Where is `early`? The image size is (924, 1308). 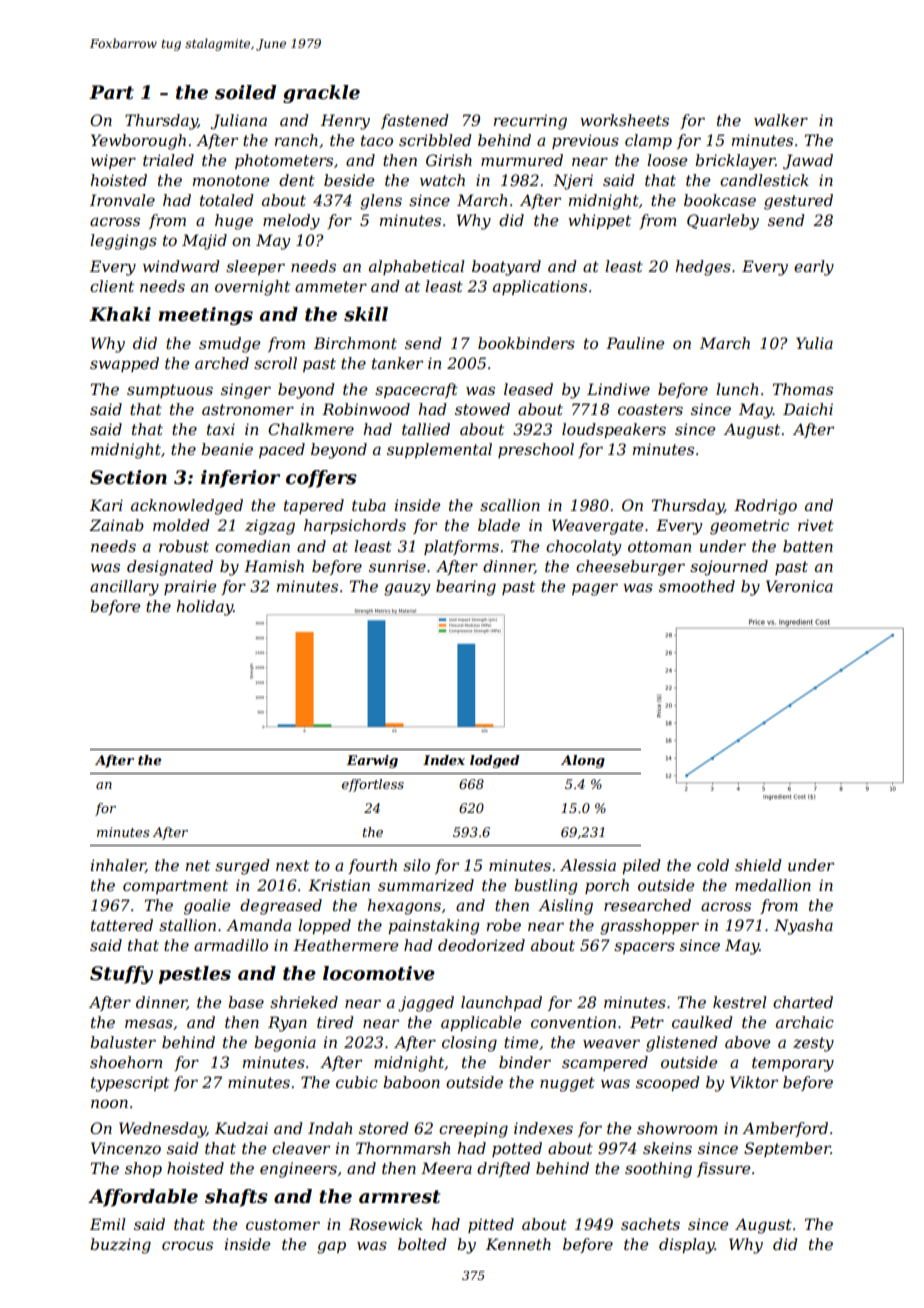
early is located at coordinates (814, 268).
